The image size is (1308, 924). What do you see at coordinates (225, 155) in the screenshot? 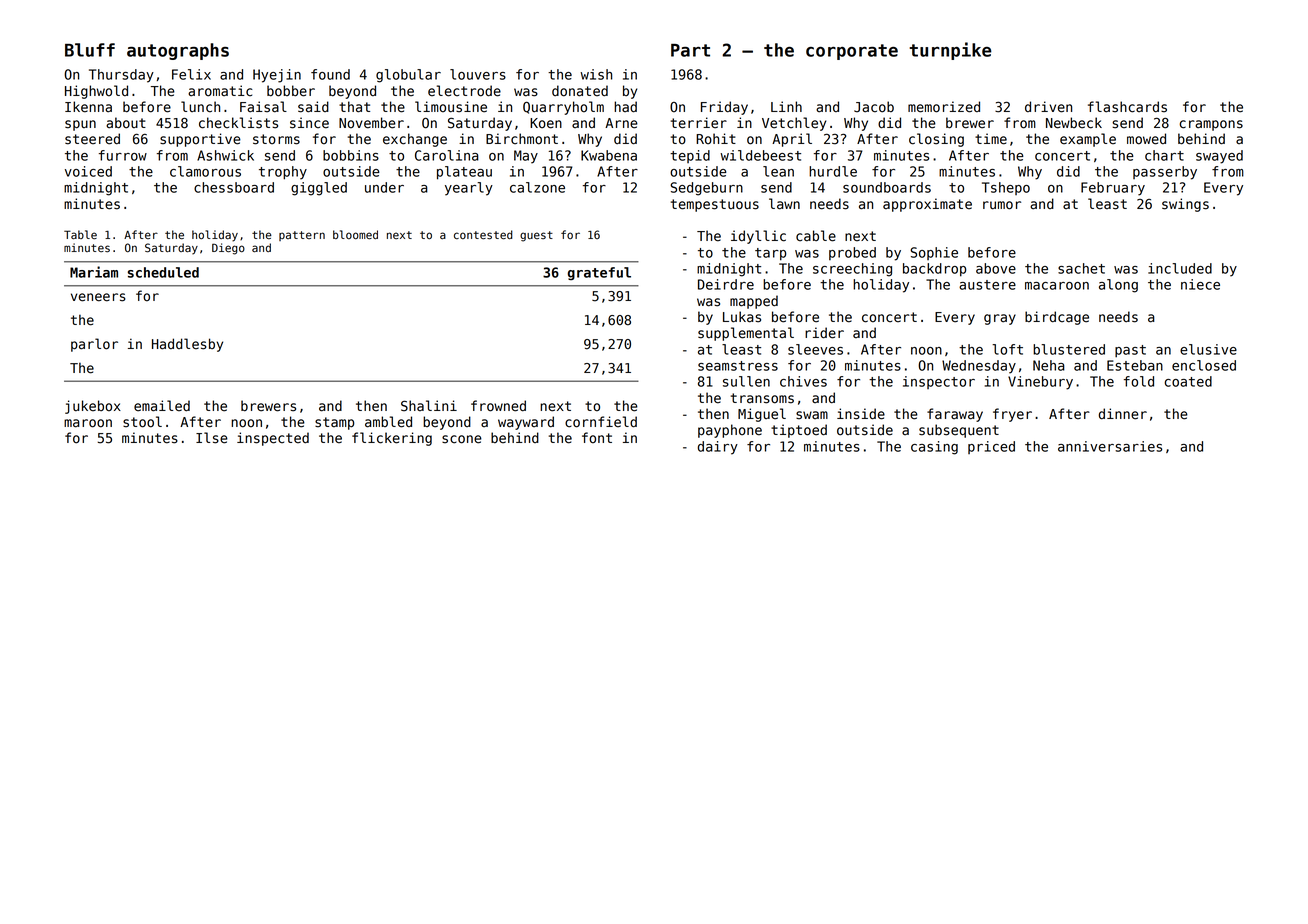
I see `Ashwick` at bounding box center [225, 155].
